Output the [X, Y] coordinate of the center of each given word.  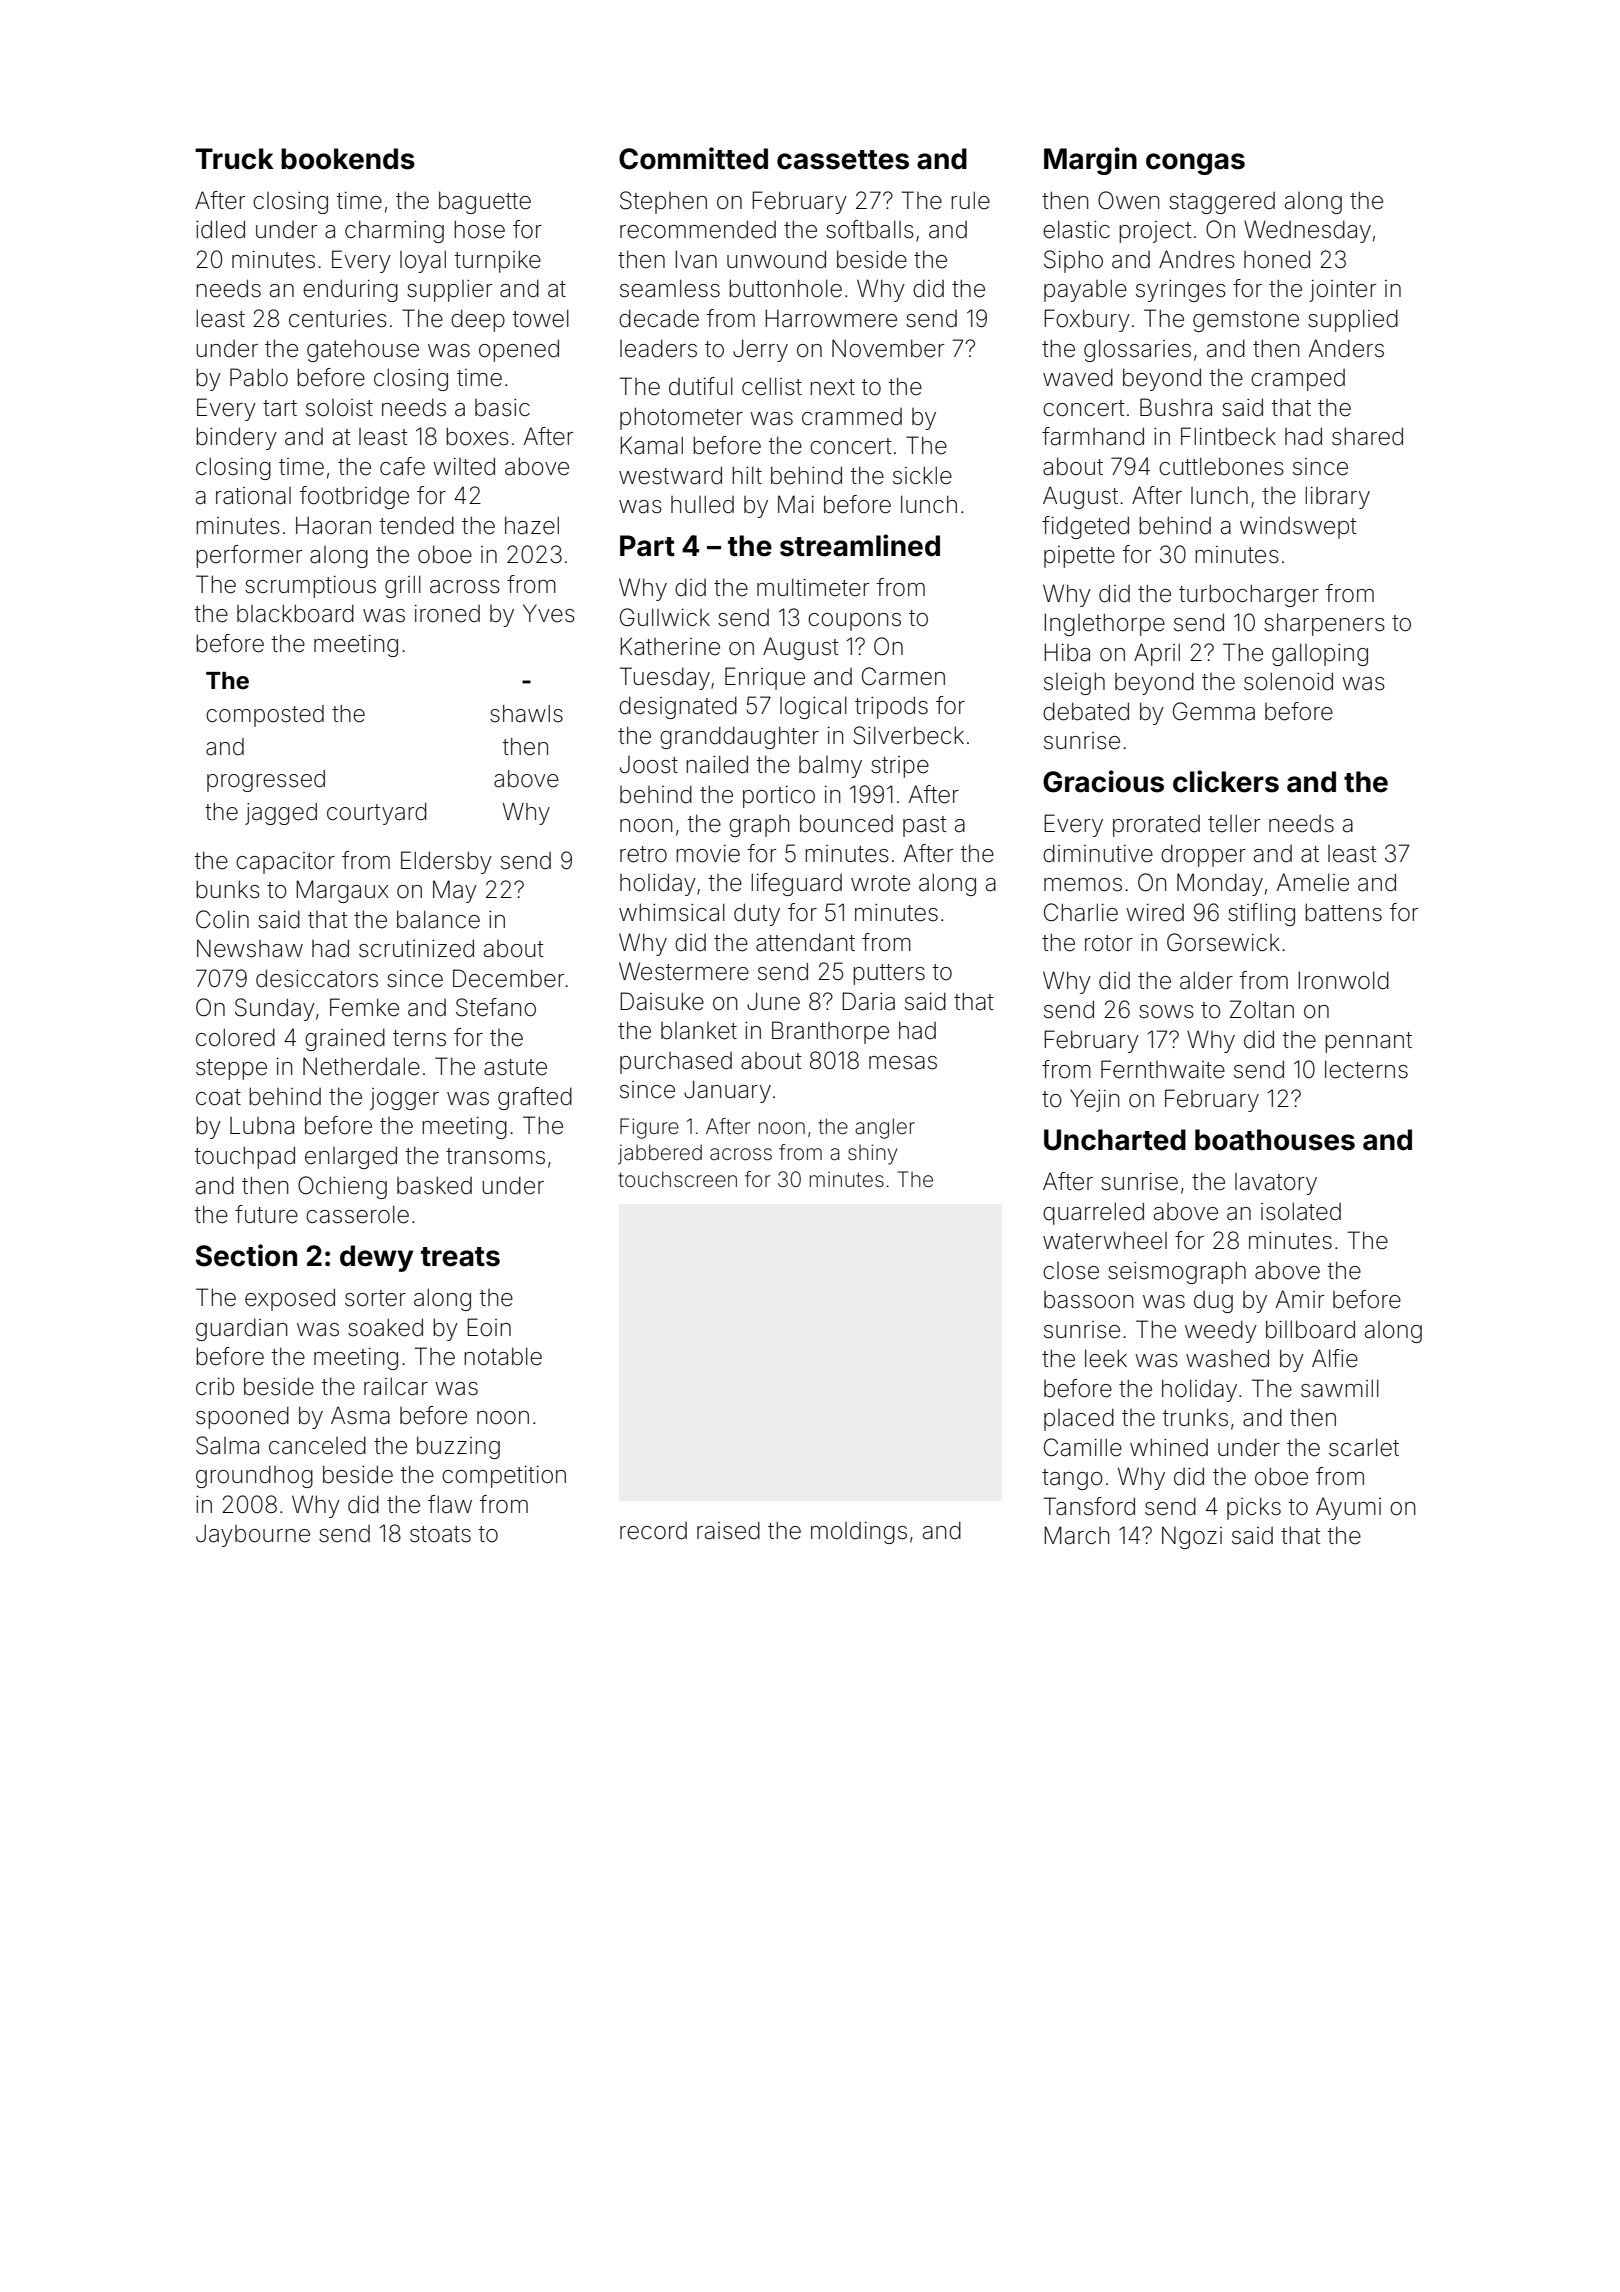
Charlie [1081, 912]
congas [1195, 164]
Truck [234, 159]
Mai [796, 504]
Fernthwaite [1163, 1069]
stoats [440, 1534]
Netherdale [361, 1066]
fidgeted [1085, 527]
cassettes [843, 160]
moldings [859, 1533]
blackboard [295, 613]
